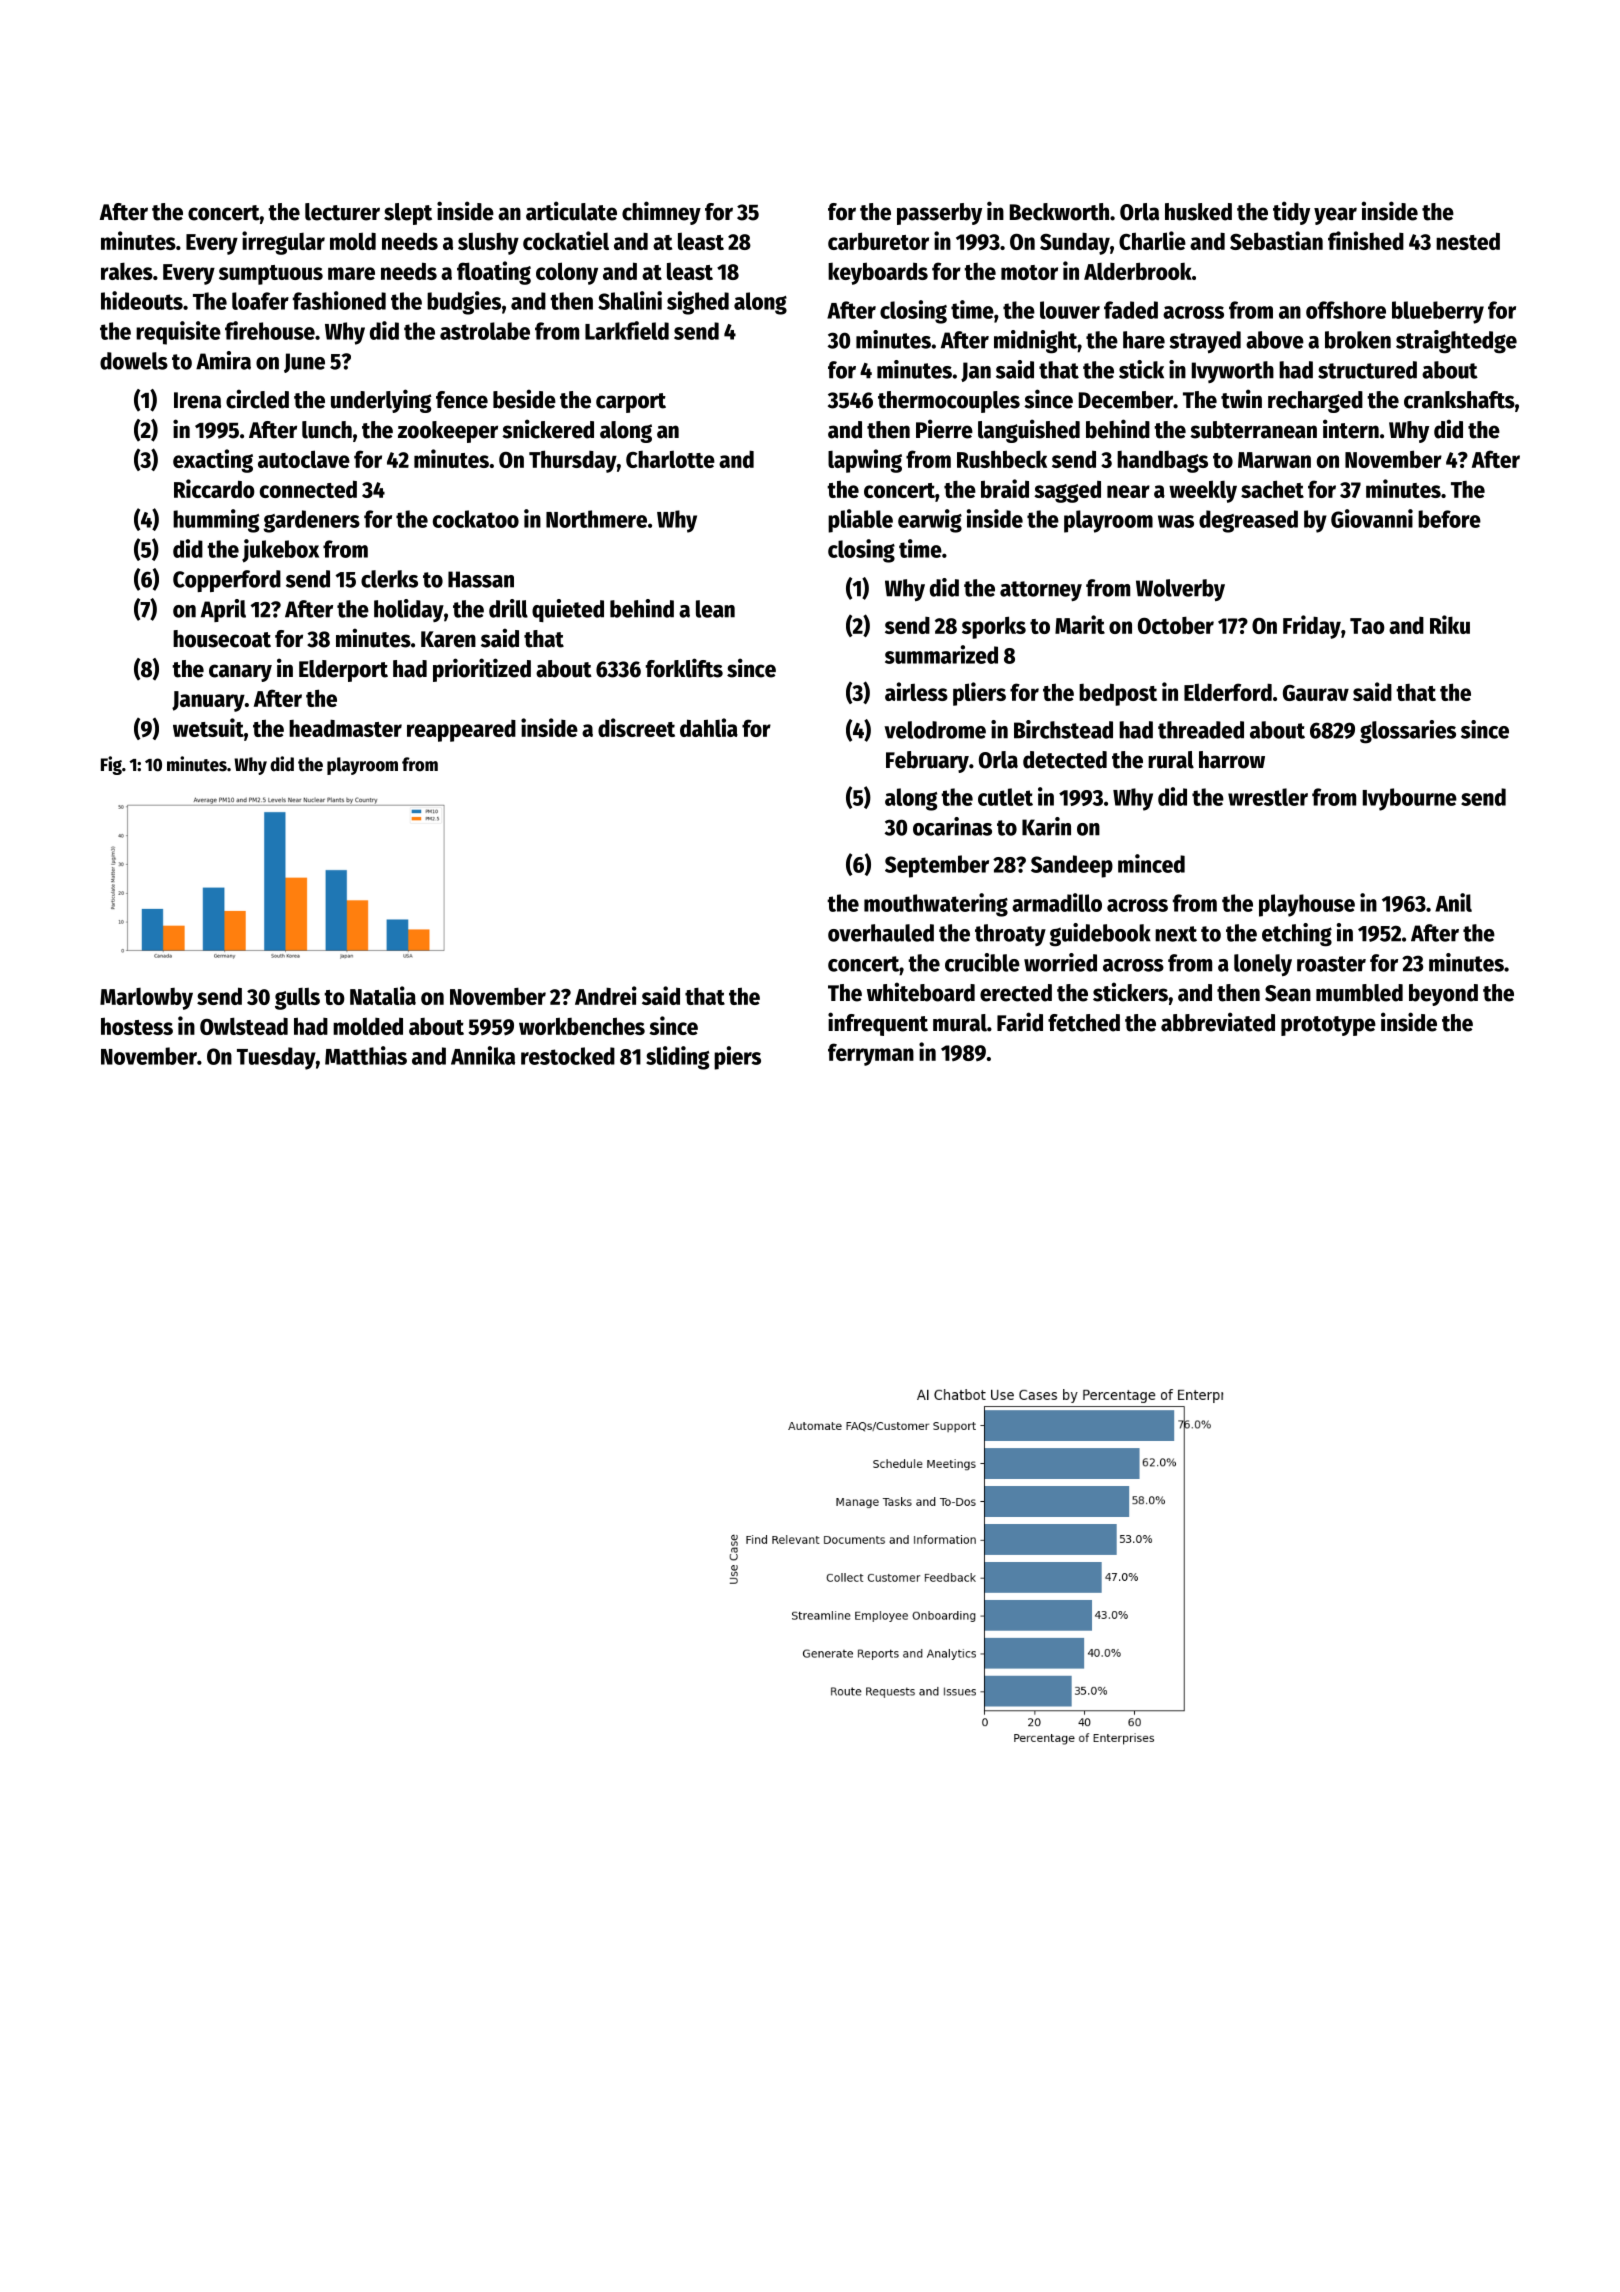  I want to click on crankshafts, so click(1459, 400).
